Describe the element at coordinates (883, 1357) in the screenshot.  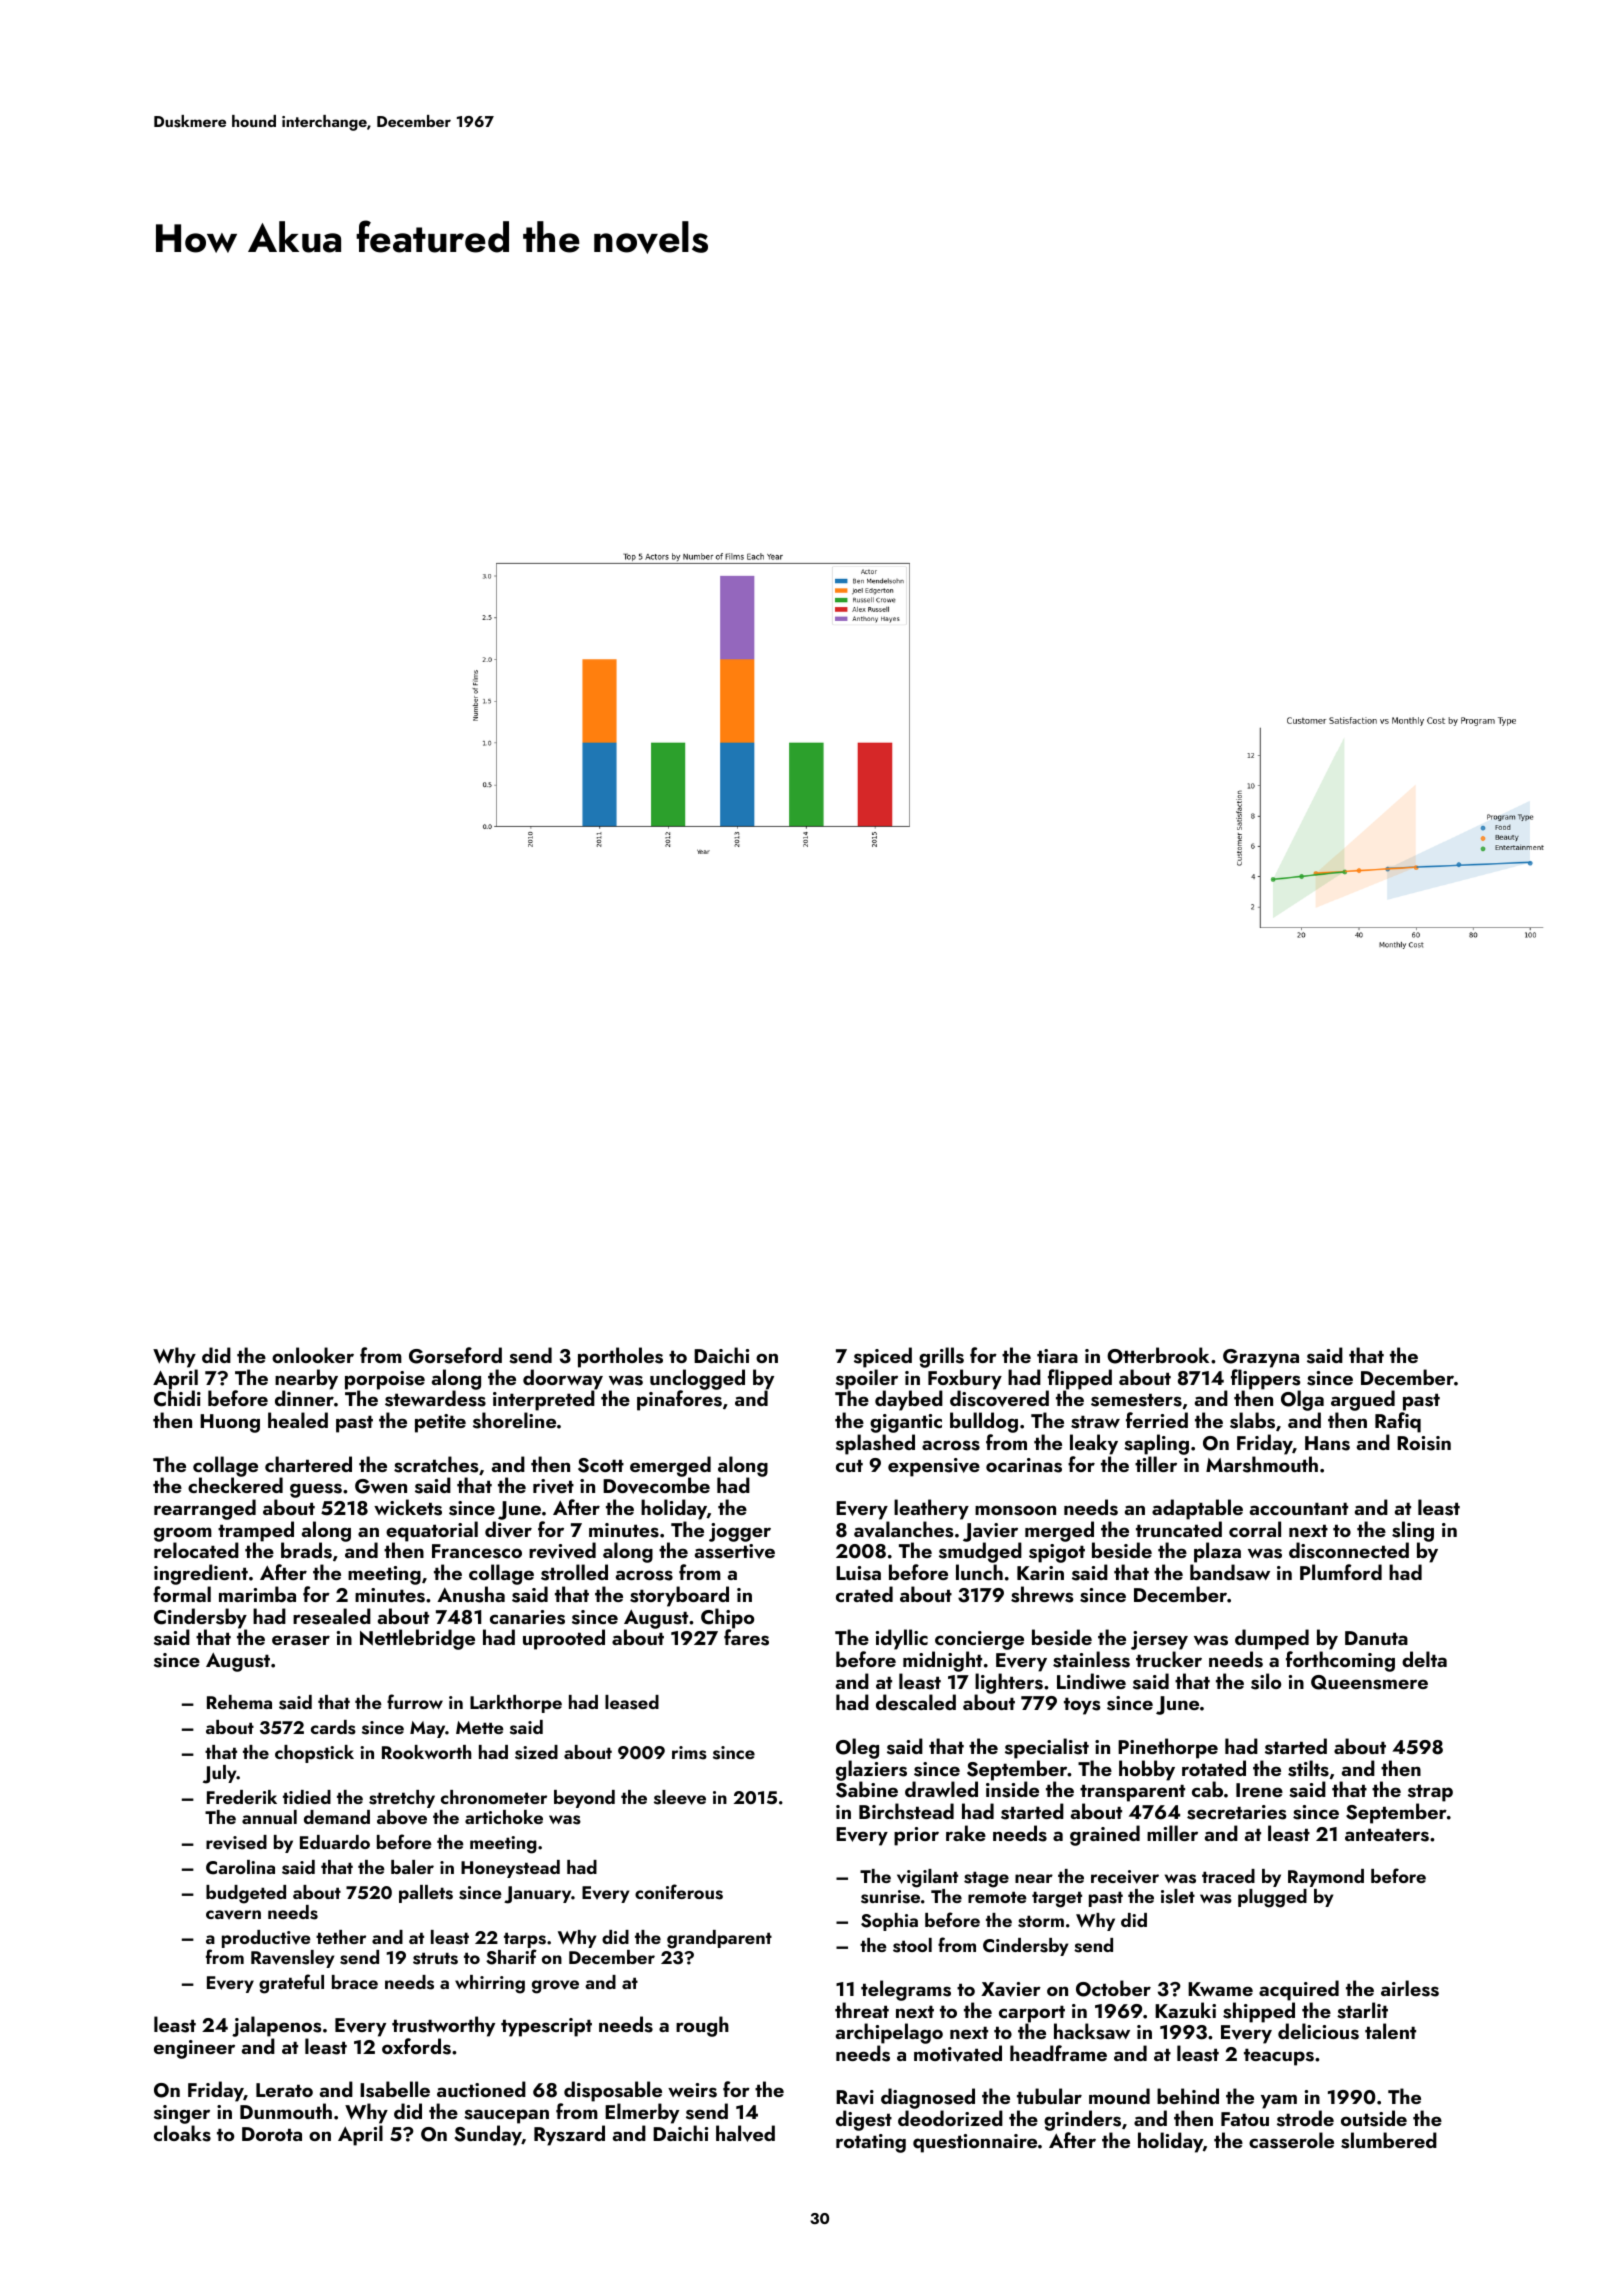
I see `spiced` at that location.
